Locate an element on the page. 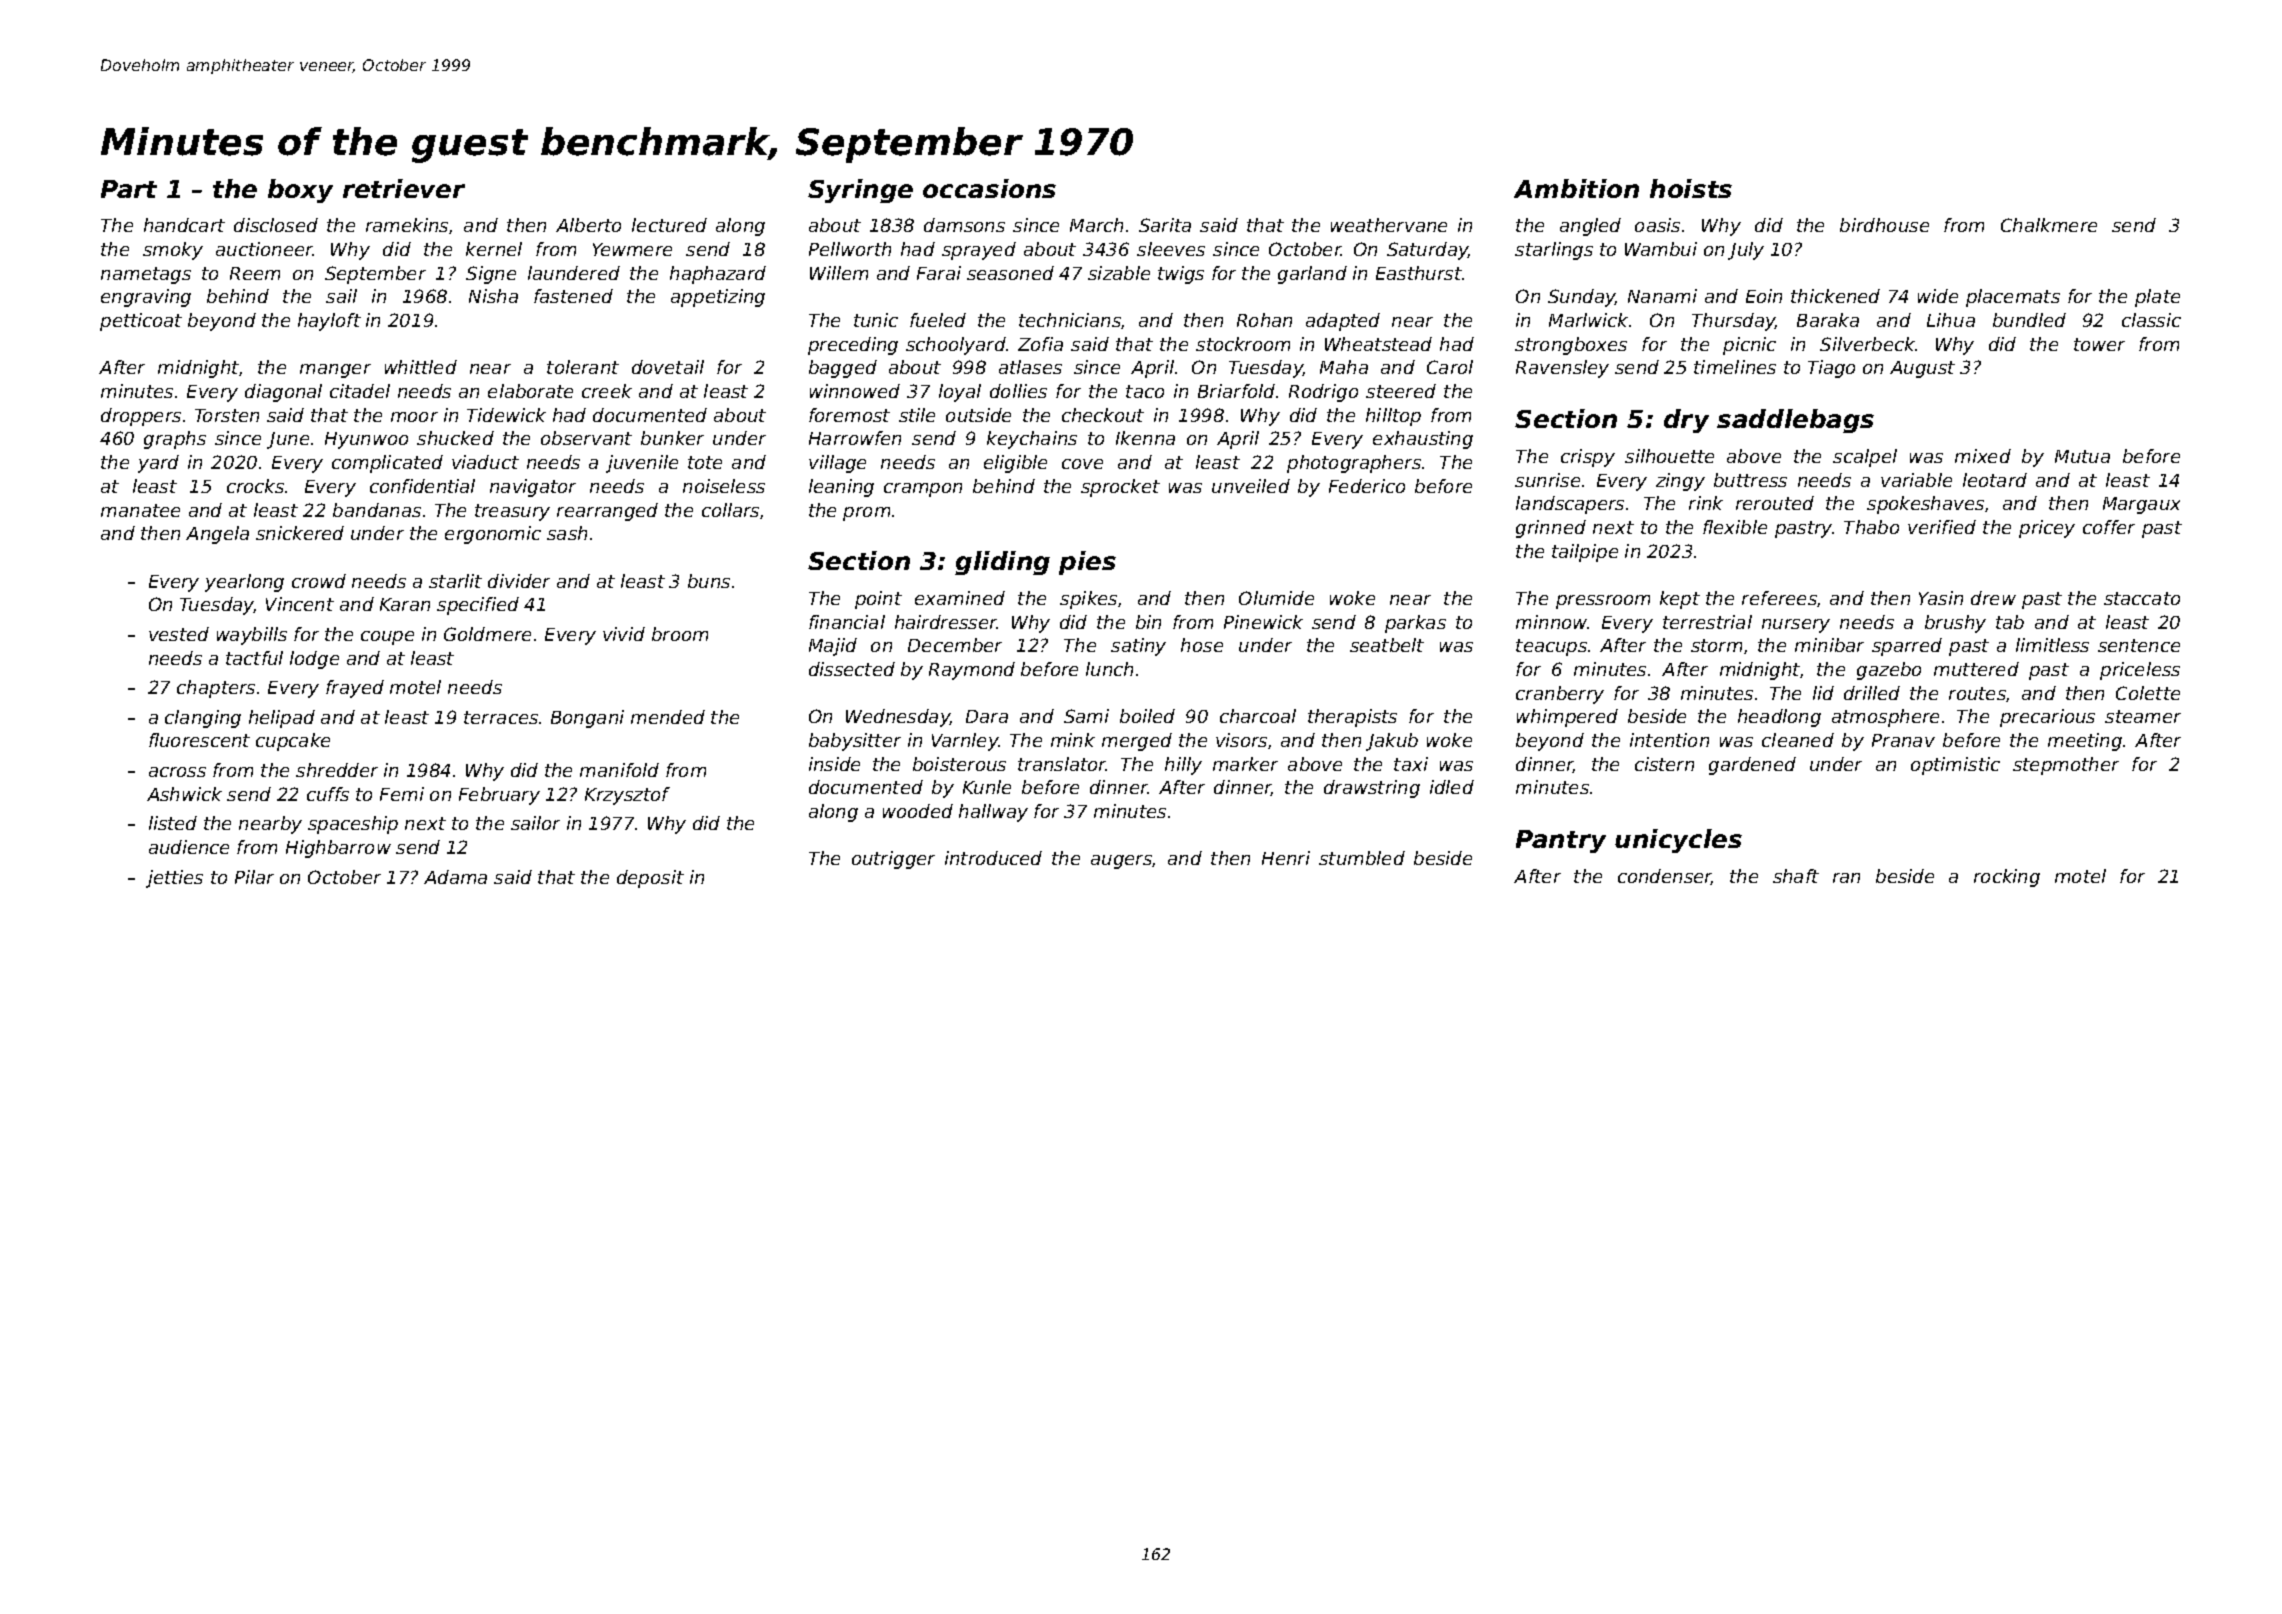 This document has height=1614, width=2282. occasions is located at coordinates (989, 188).
